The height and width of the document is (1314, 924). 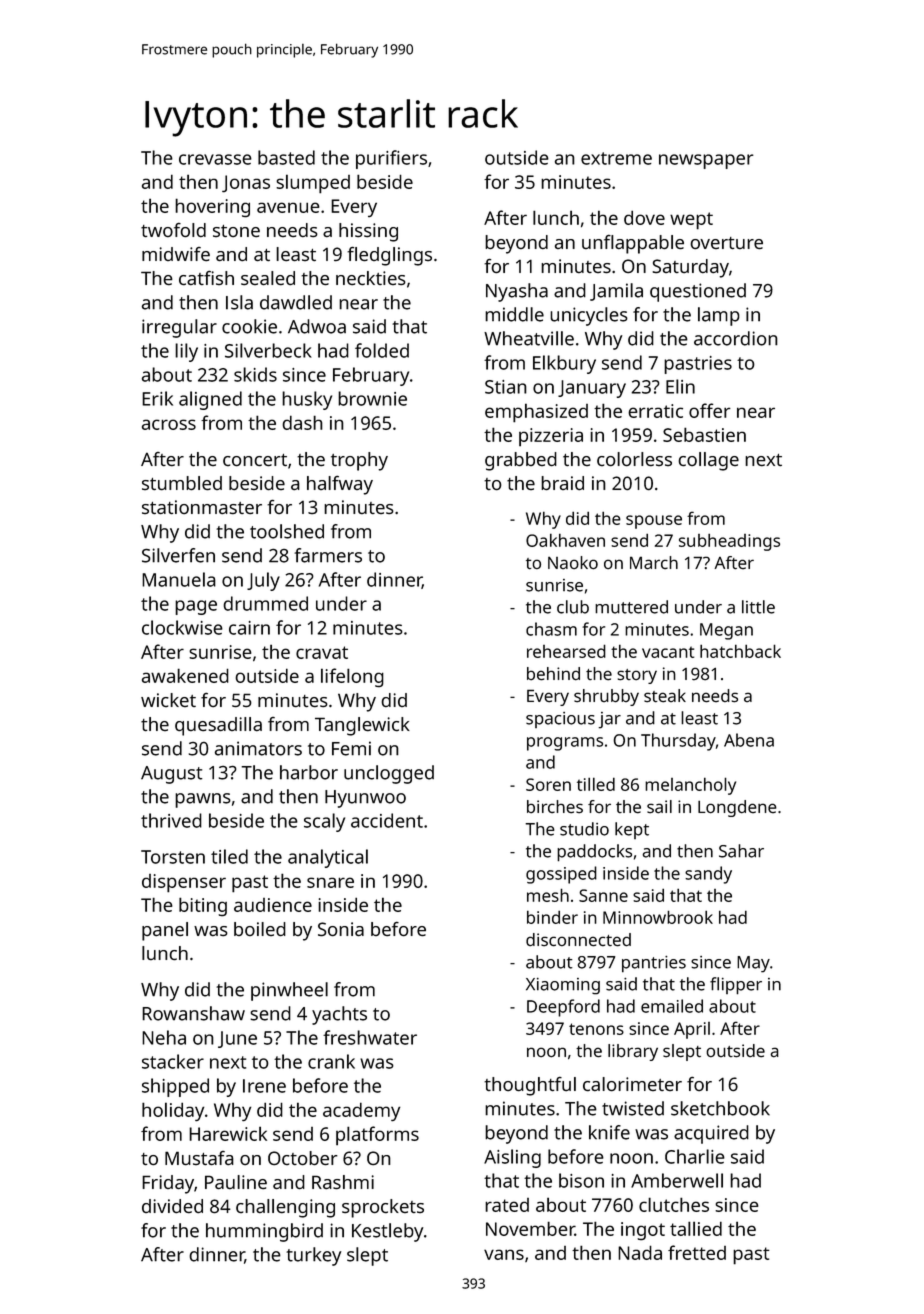 What do you see at coordinates (555, 807) in the document?
I see `birches` at bounding box center [555, 807].
